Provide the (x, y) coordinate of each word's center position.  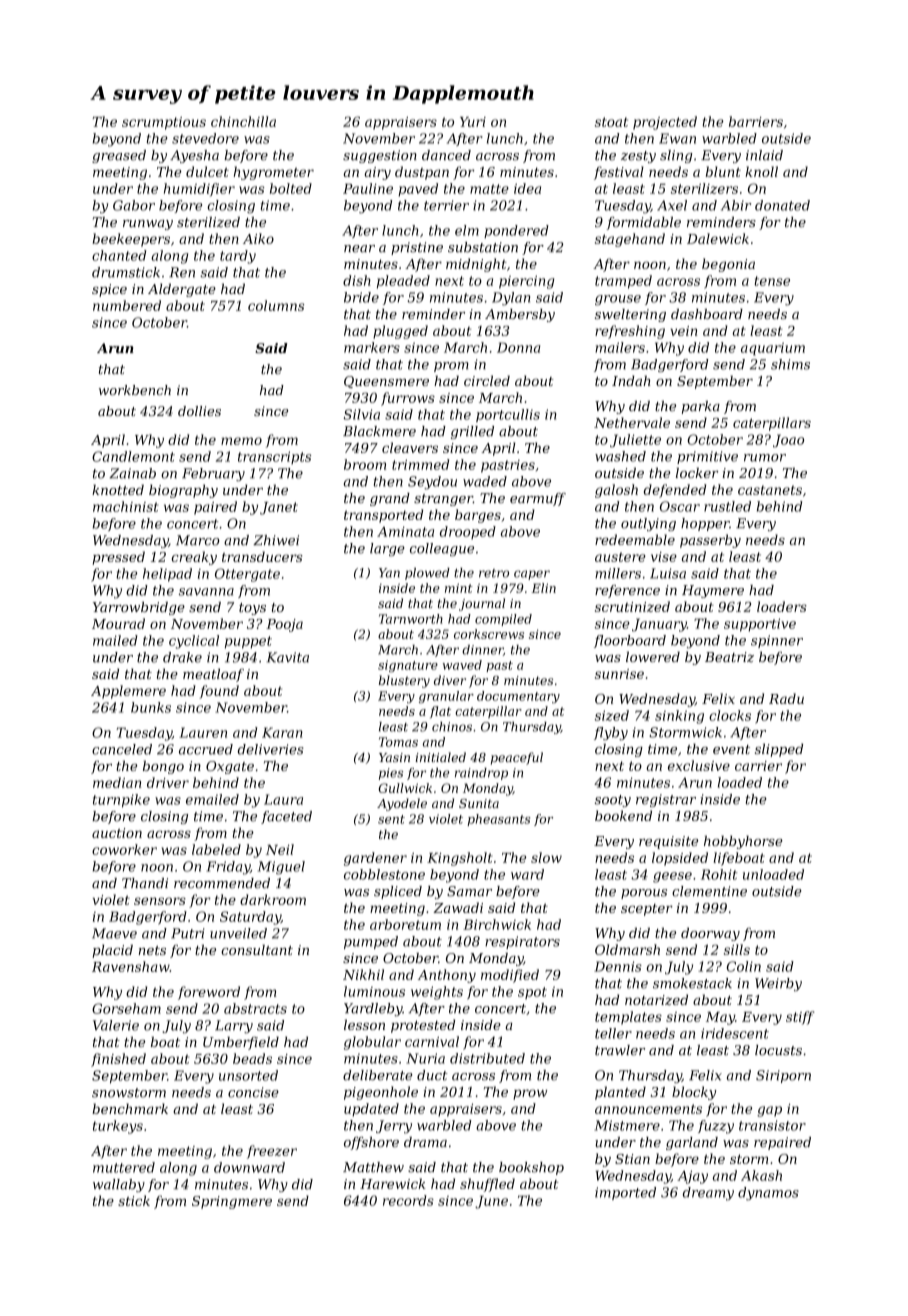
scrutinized (632, 606)
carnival (432, 1041)
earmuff (538, 499)
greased (119, 156)
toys (252, 609)
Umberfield (241, 1043)
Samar (469, 891)
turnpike (121, 801)
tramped (623, 282)
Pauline (368, 188)
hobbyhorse (743, 842)
